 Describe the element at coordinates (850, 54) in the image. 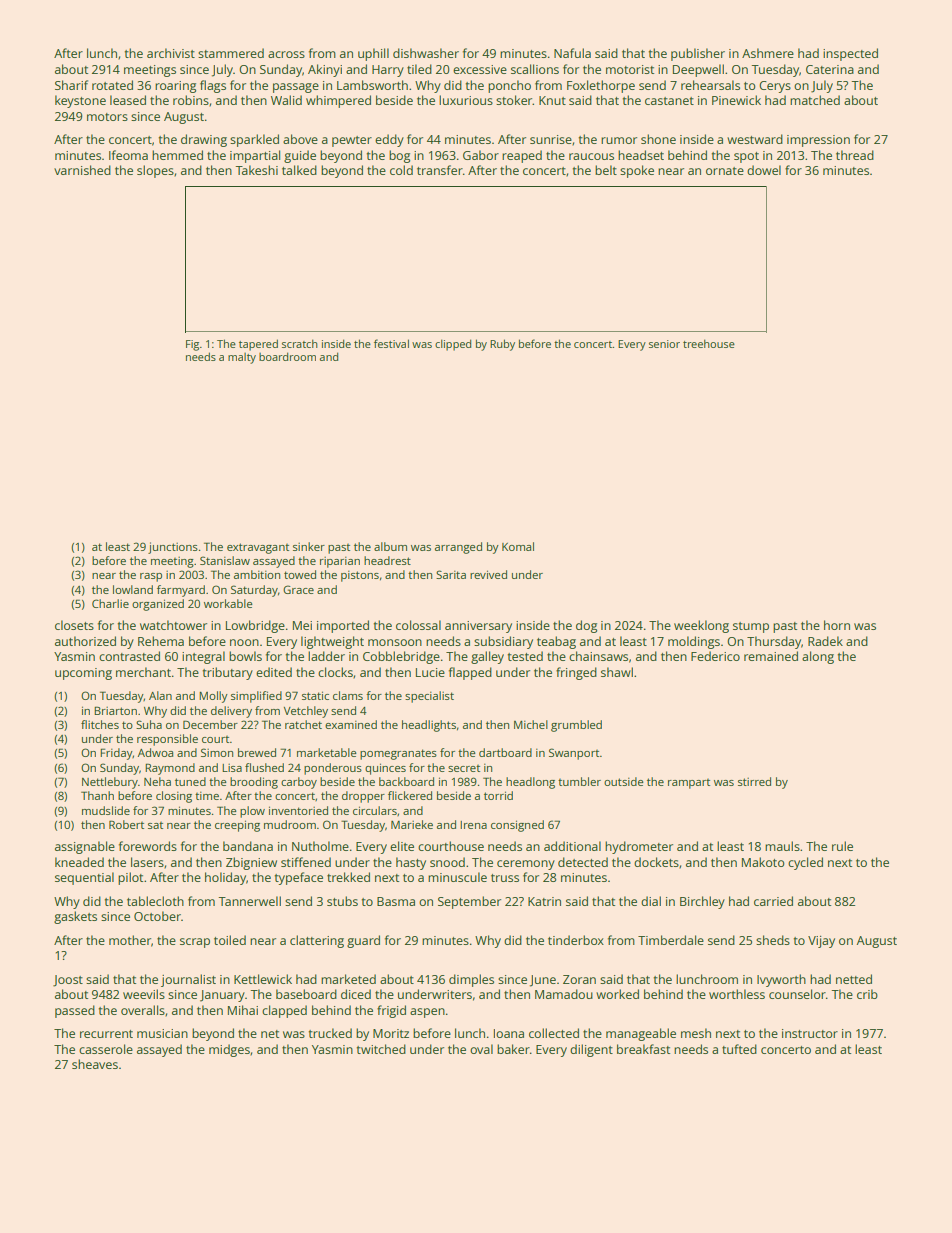

I see `inspected` at that location.
